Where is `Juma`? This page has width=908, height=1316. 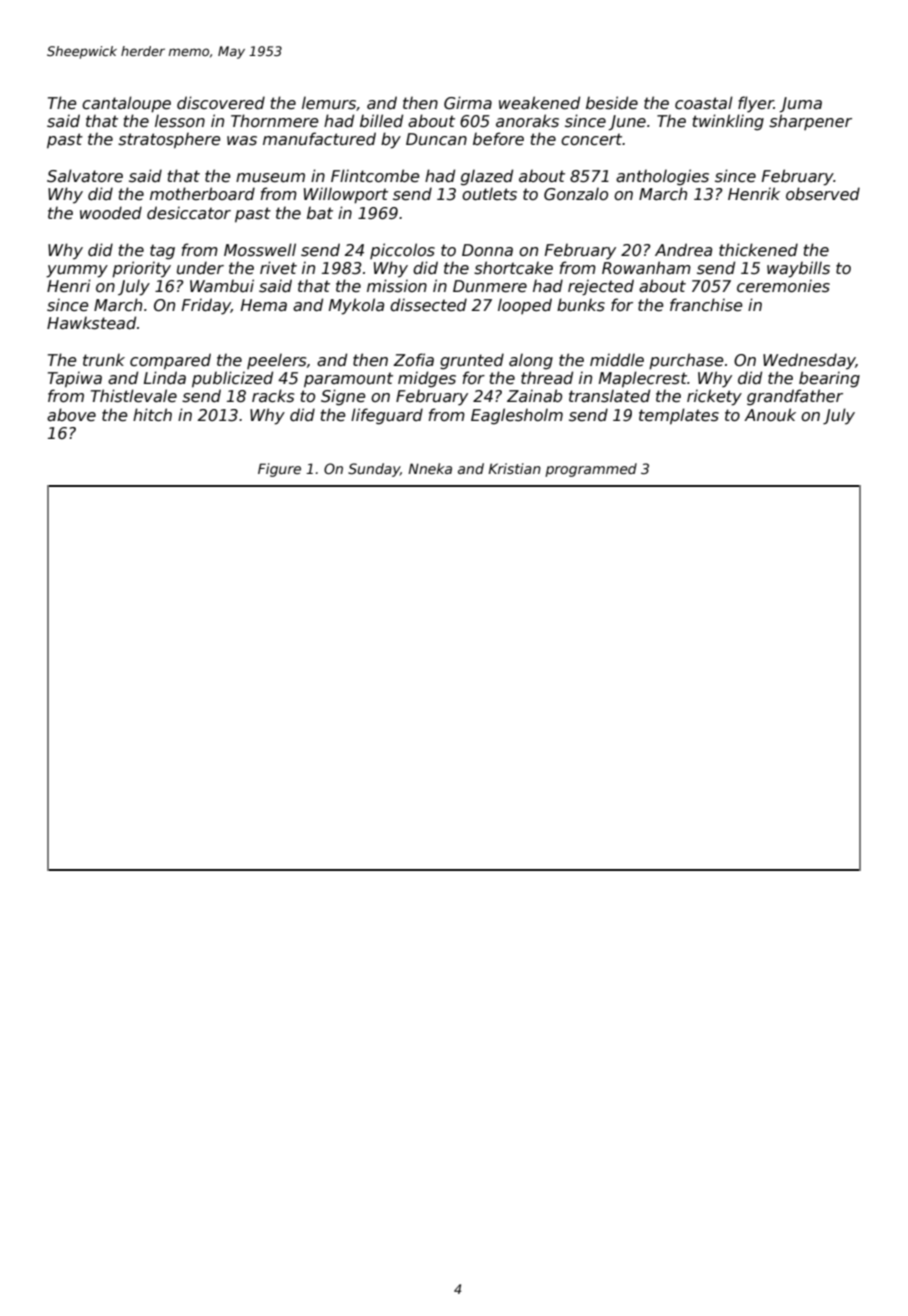
Juma is located at coordinates (801, 105).
